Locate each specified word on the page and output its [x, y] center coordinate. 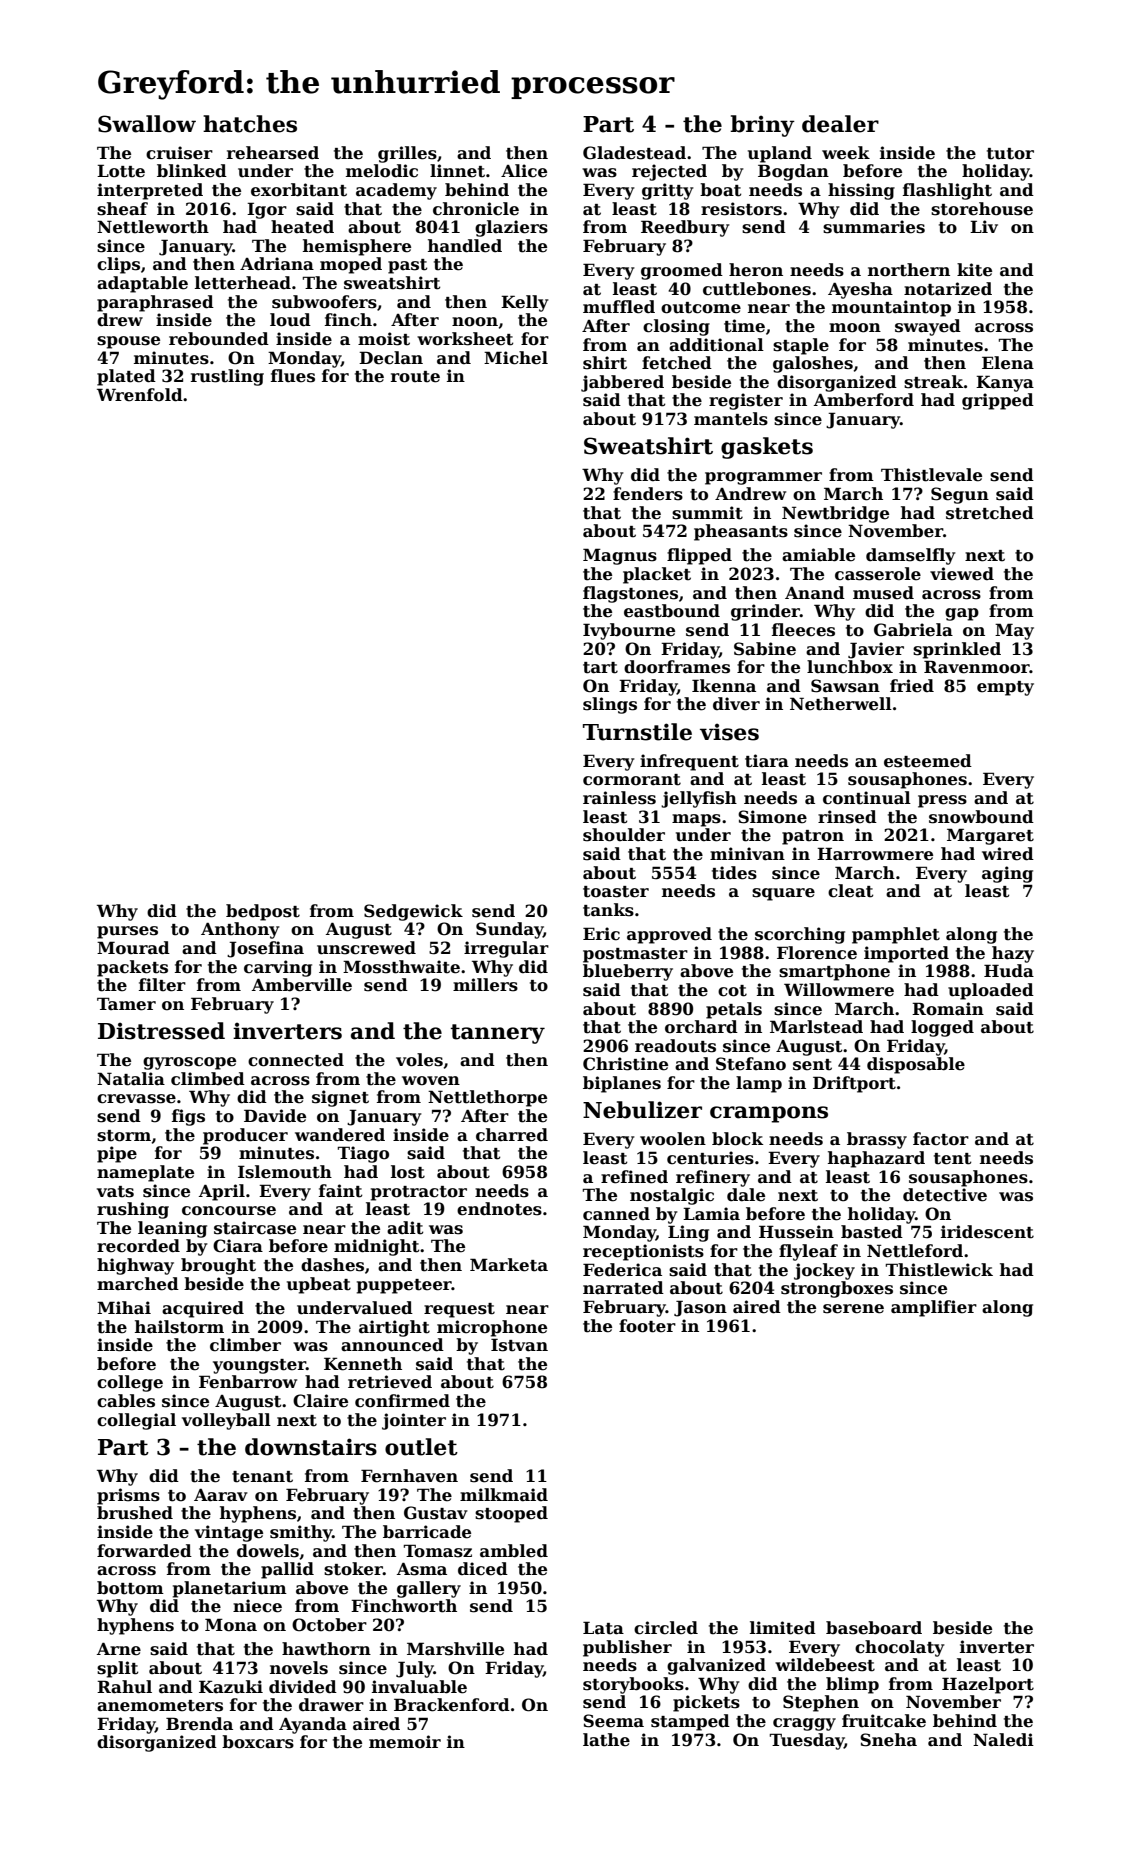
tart [600, 668]
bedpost [263, 912]
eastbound [672, 611]
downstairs [311, 1447]
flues [293, 376]
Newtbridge [835, 514]
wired [1008, 854]
